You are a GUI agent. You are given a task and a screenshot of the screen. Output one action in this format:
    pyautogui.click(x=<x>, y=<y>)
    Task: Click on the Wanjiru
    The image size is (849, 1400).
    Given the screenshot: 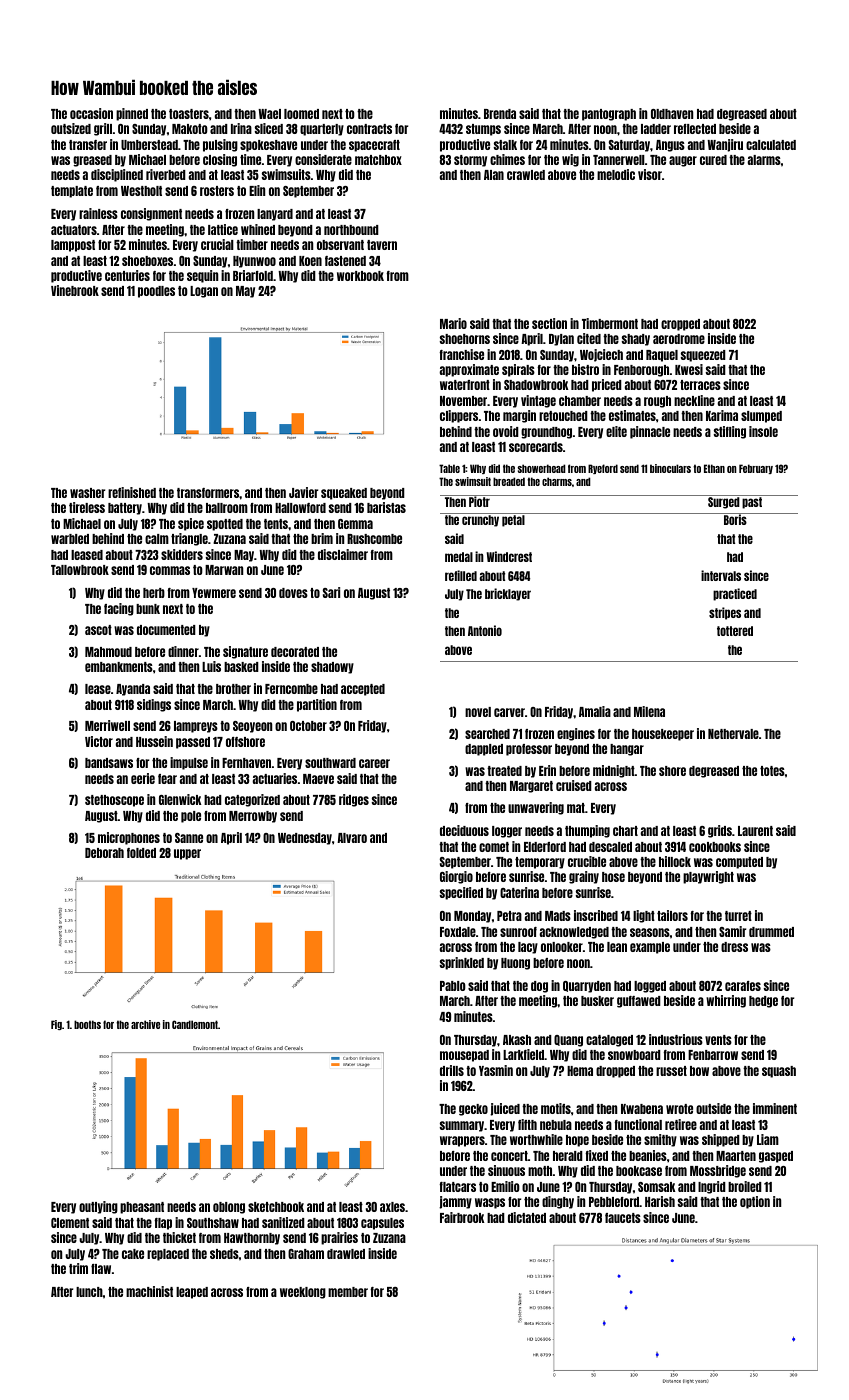 What is the action you would take?
    pyautogui.click(x=725, y=145)
